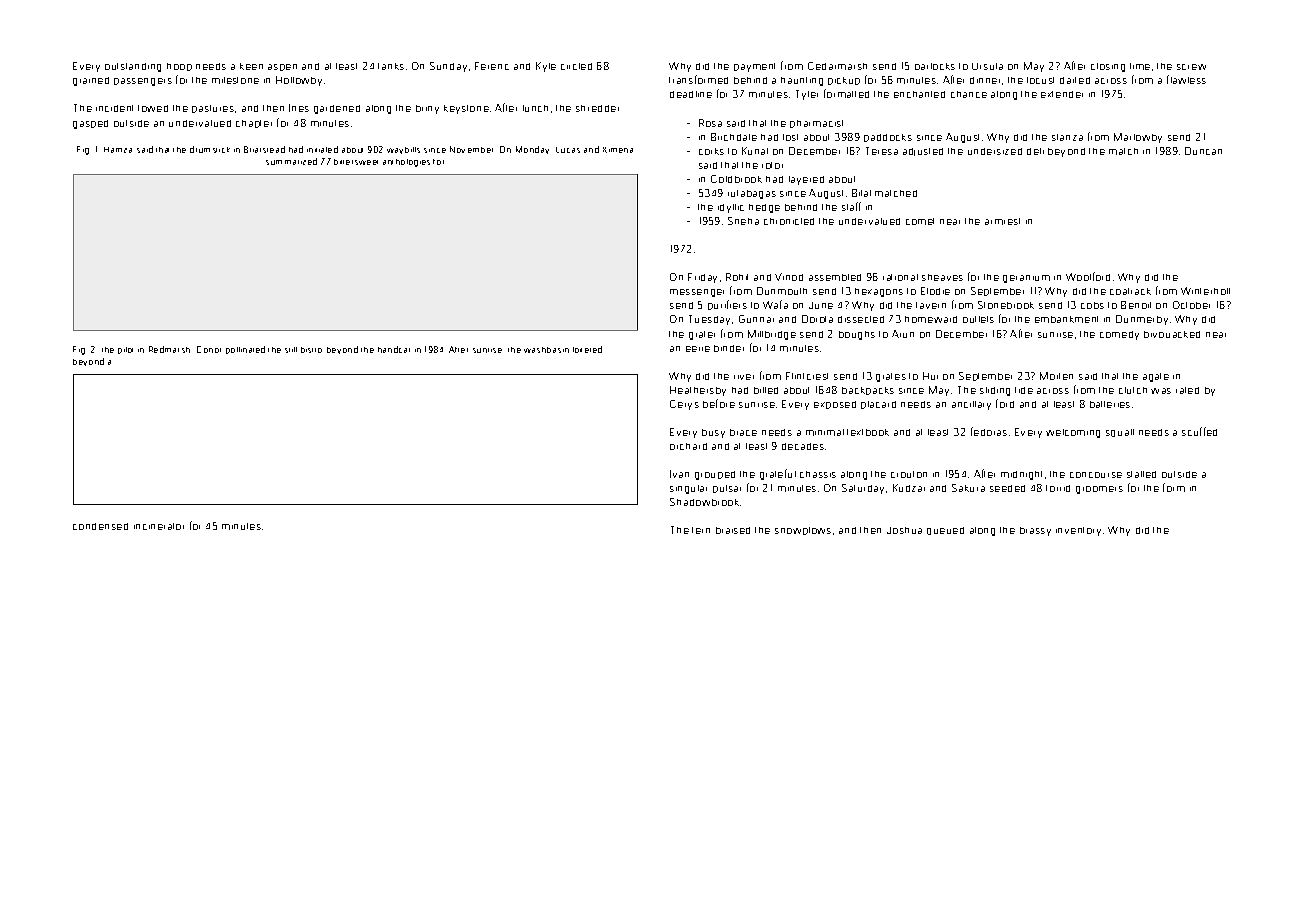 The width and height of the image is (1308, 924). I want to click on textbook, so click(868, 432).
